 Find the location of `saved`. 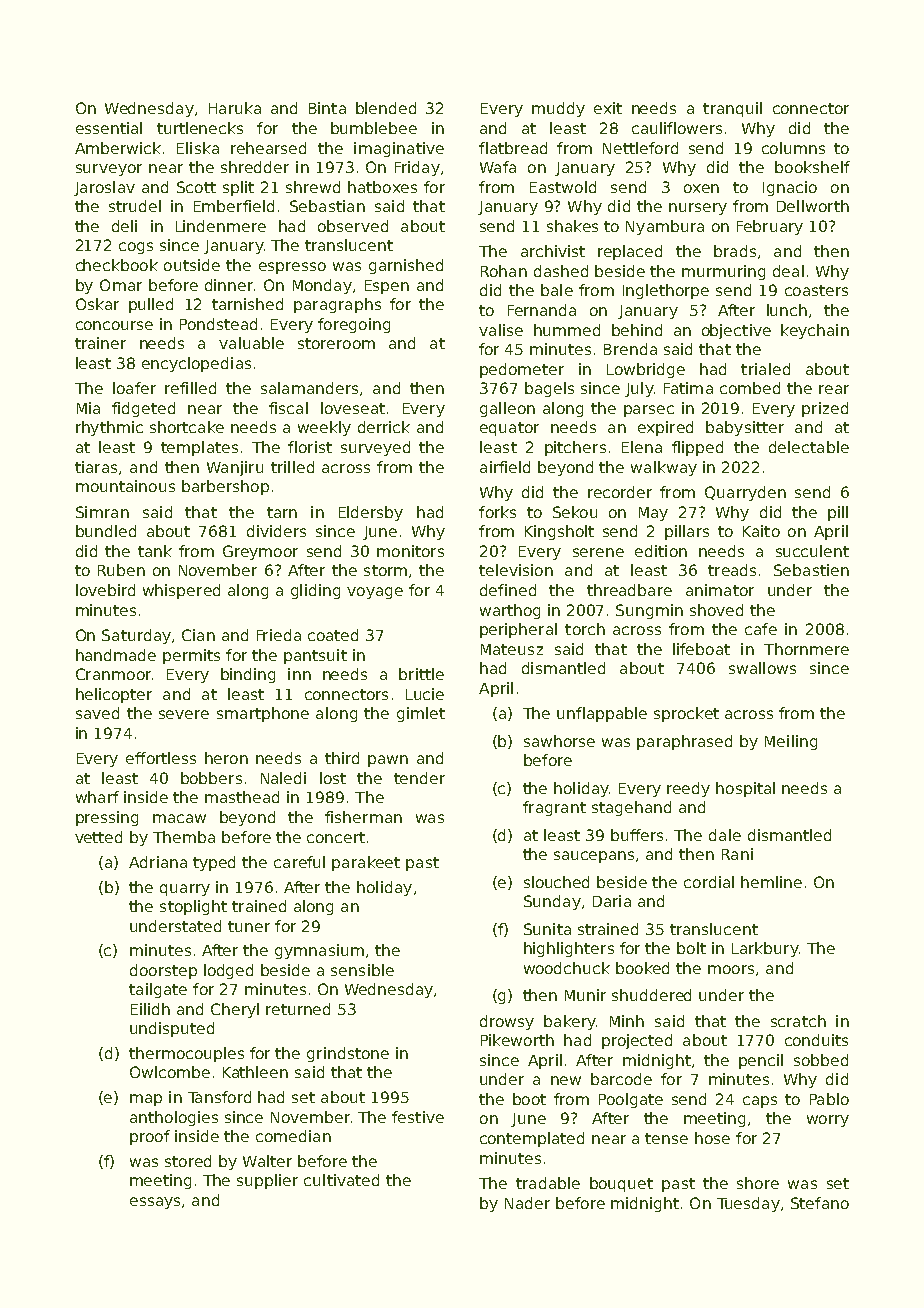

saved is located at coordinates (97, 713).
